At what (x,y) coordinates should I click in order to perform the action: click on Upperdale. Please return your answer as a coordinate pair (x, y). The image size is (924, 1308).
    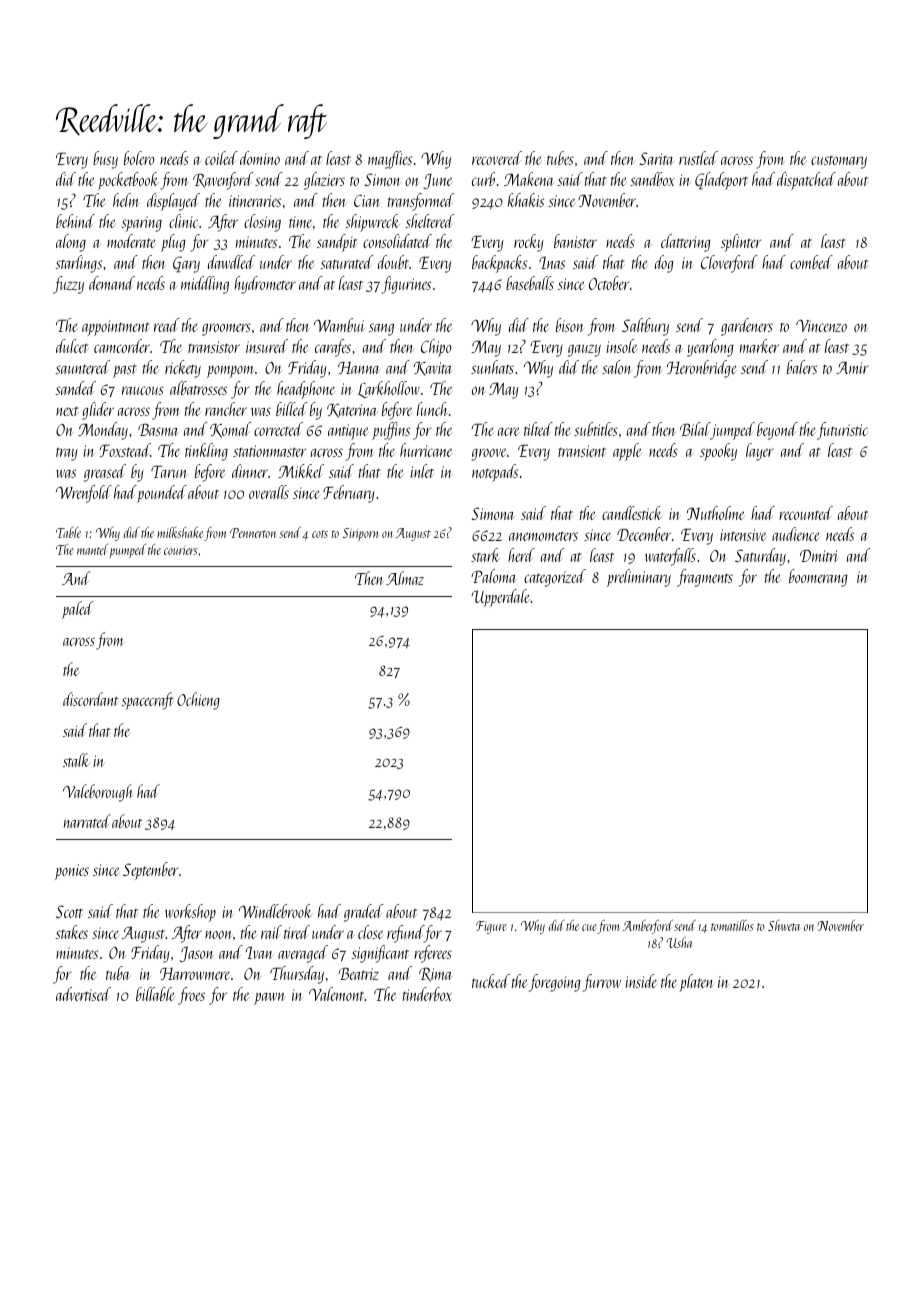
    Looking at the image, I should click on (500, 598).
